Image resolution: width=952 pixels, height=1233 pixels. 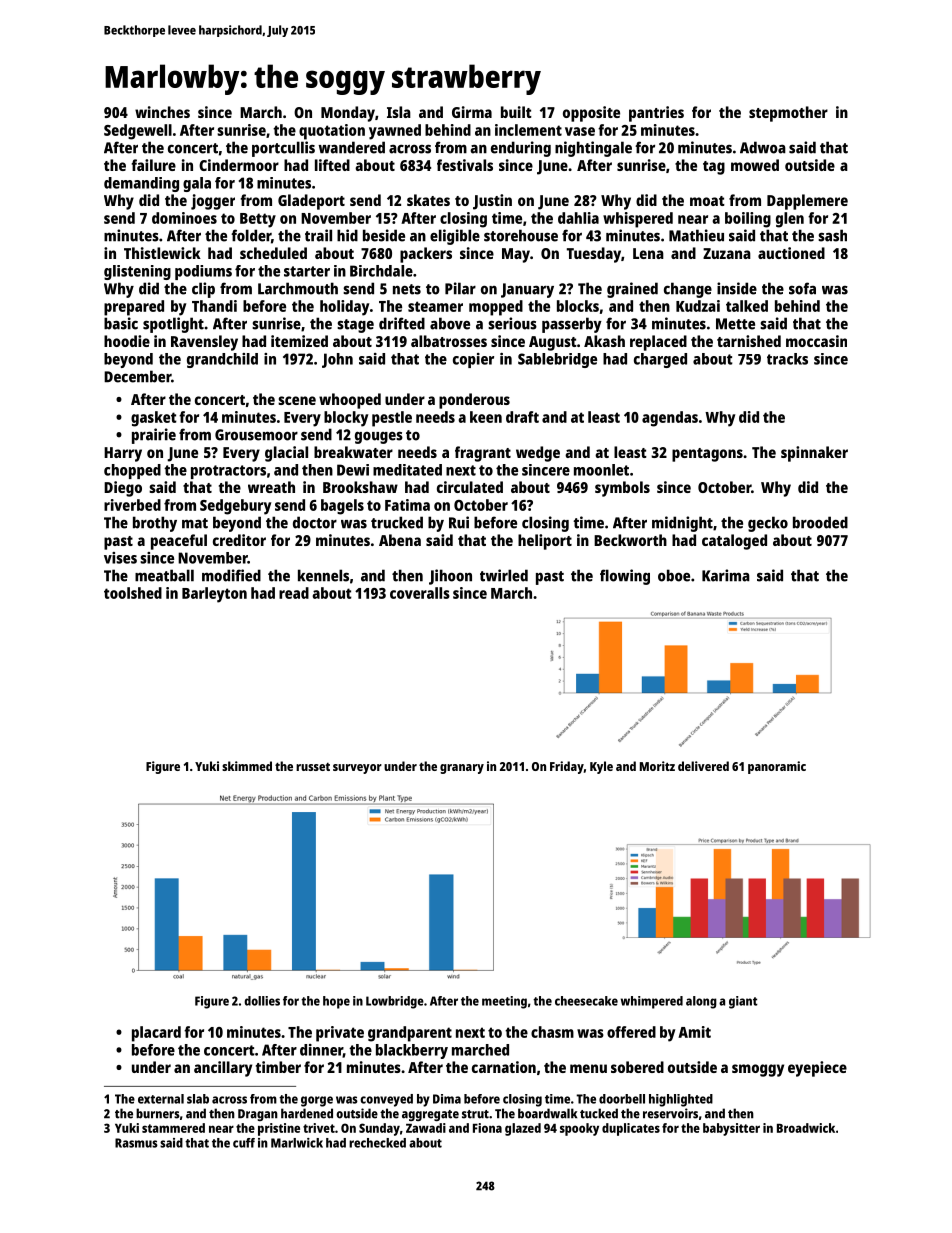 I want to click on stepmother, so click(x=788, y=114).
